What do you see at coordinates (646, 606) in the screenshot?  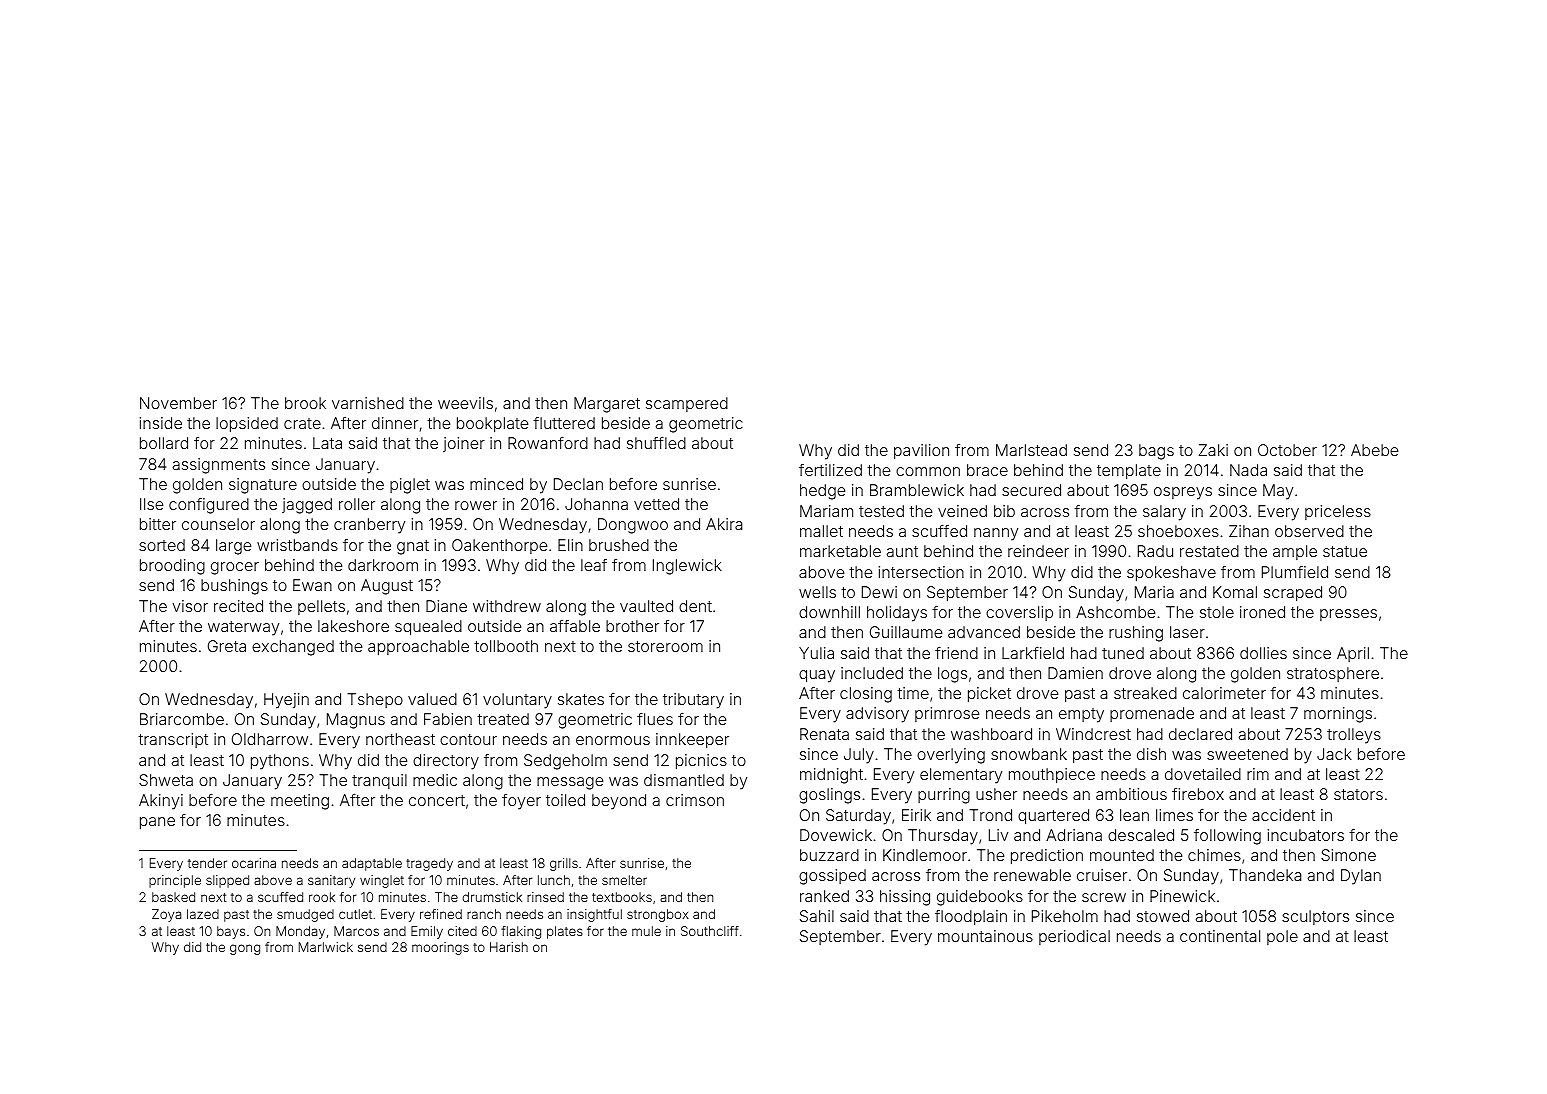 I see `vaulted` at bounding box center [646, 606].
